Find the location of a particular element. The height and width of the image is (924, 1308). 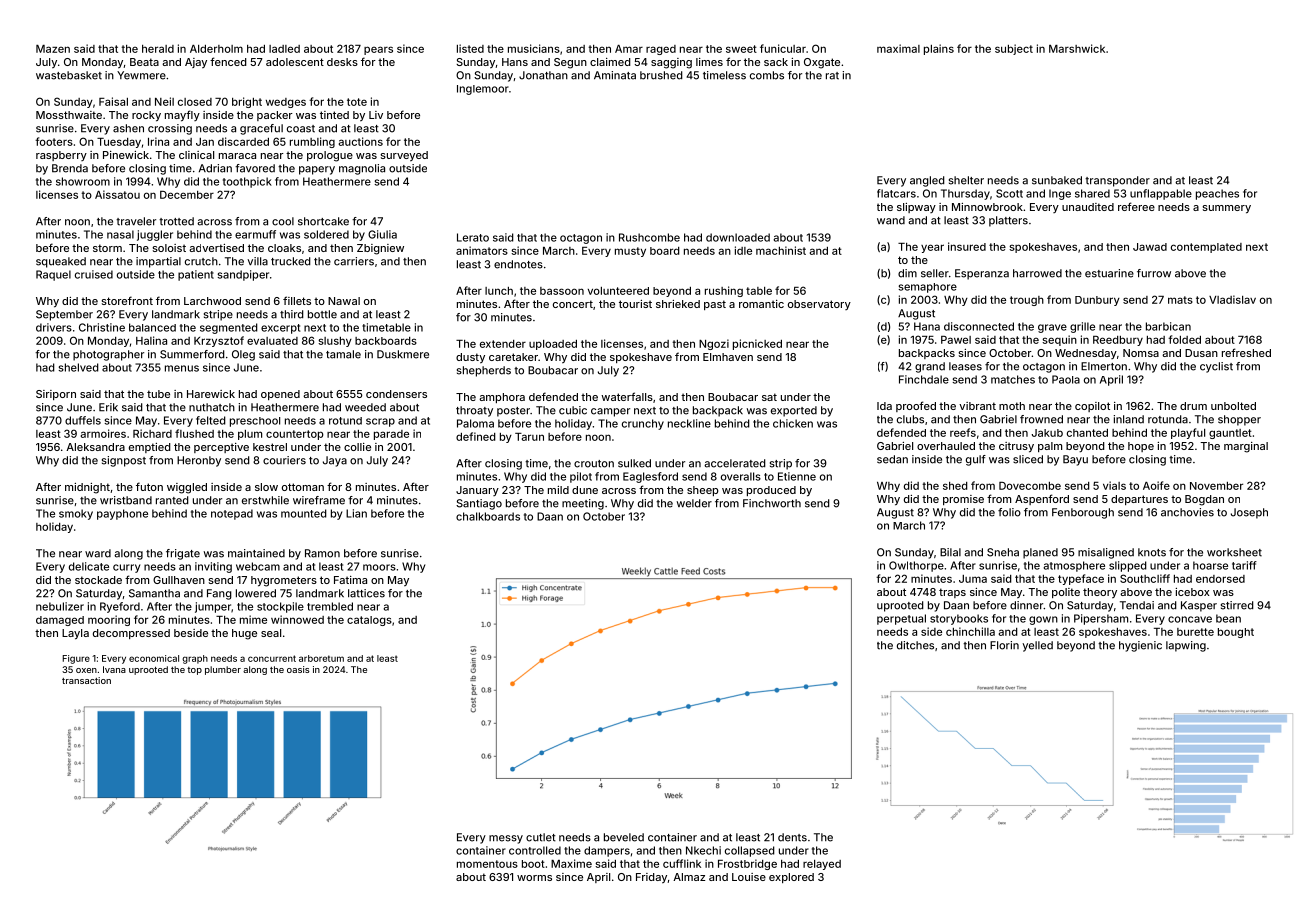

lapwing is located at coordinates (1186, 646).
